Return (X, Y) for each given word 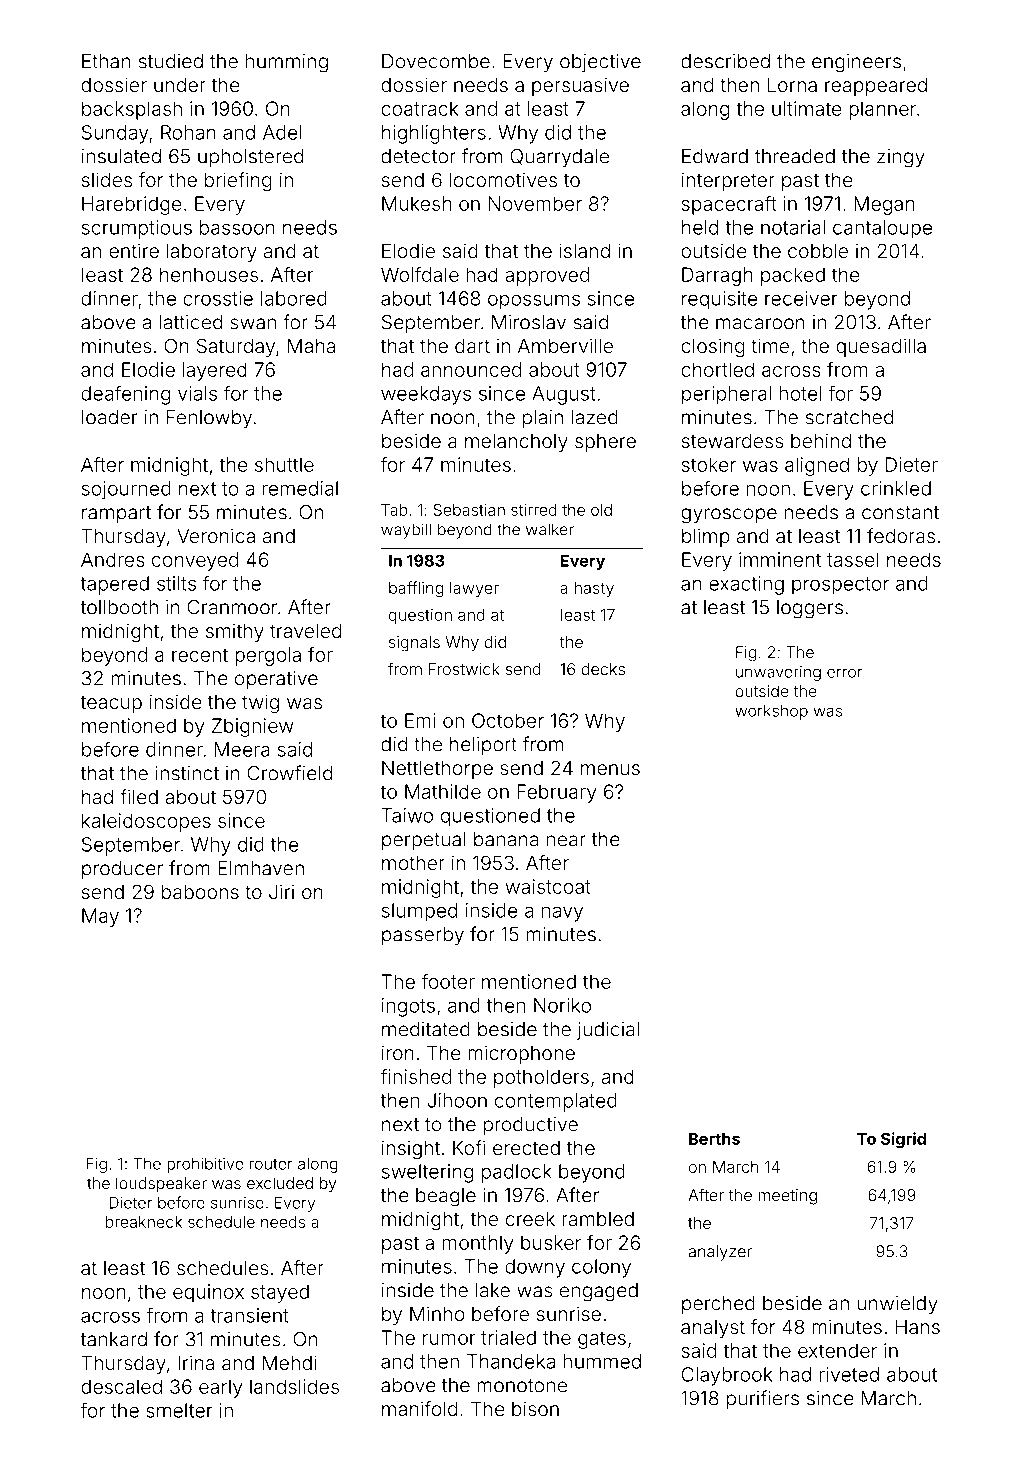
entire (134, 250)
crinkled (896, 488)
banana (506, 839)
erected (526, 1148)
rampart (116, 514)
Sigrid (903, 1140)
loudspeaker (161, 1185)
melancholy (516, 442)
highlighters (434, 134)
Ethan (106, 61)
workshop (771, 712)
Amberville (565, 345)
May (100, 917)
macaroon (760, 324)
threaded (795, 156)
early (221, 1388)
